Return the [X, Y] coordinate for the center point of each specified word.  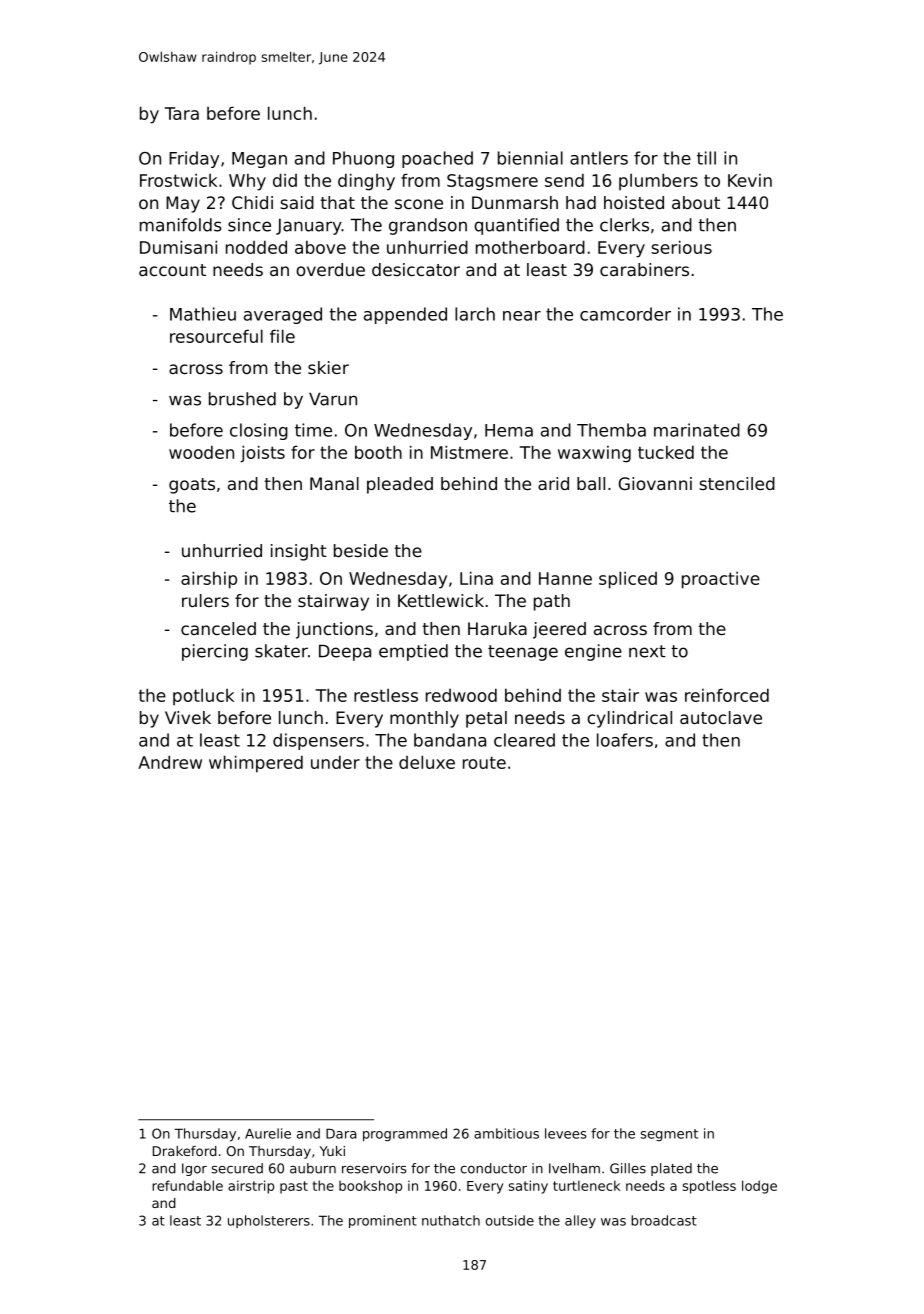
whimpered [256, 764]
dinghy [366, 182]
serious [681, 247]
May [183, 204]
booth [378, 452]
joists [262, 454]
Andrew [170, 762]
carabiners [644, 269]
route [484, 762]
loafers [625, 740]
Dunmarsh [515, 202]
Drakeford [185, 1151]
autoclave [721, 717]
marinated [697, 430]
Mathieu [203, 314]
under [335, 762]
